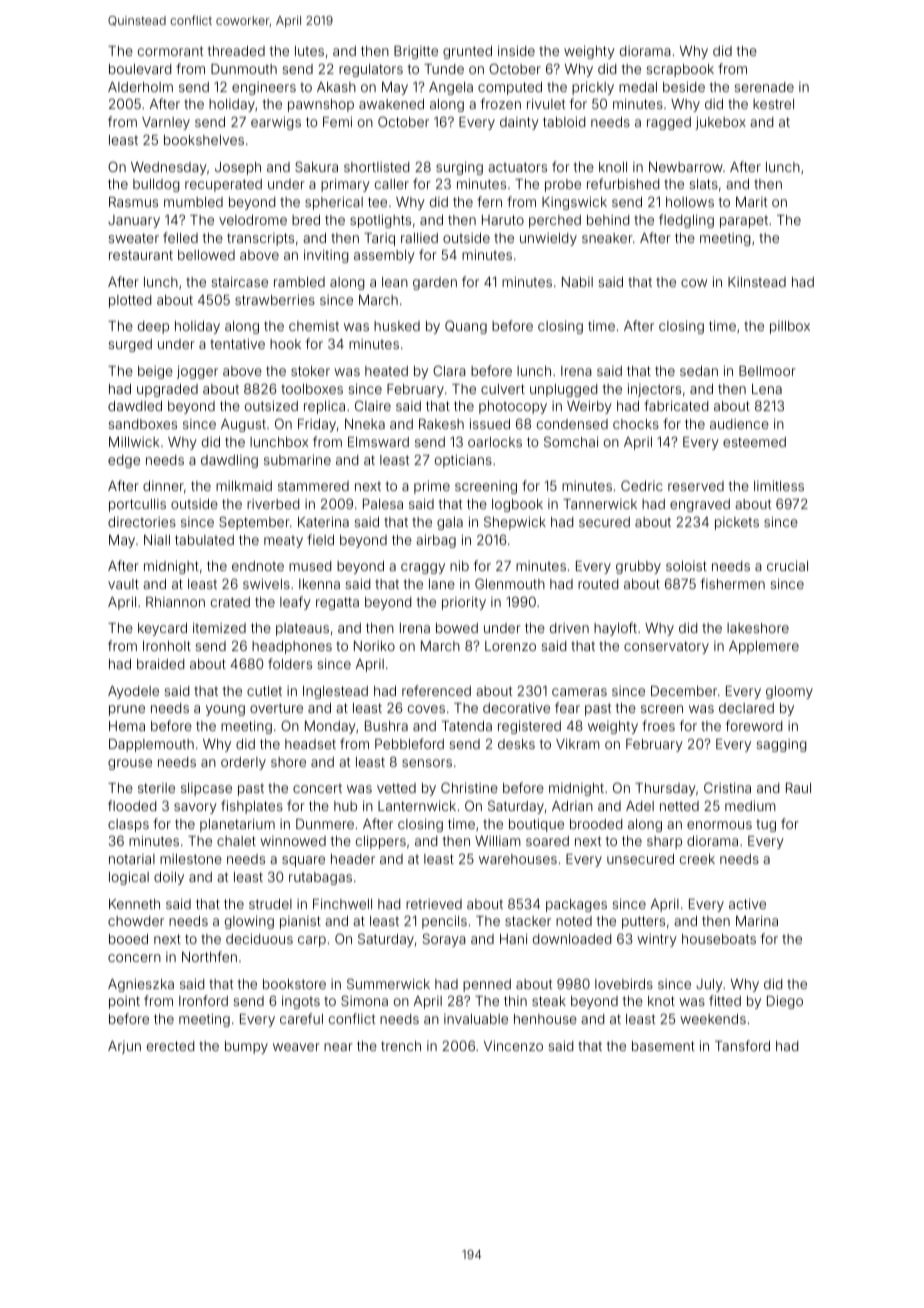  Describe the element at coordinates (317, 425) in the screenshot. I see `Friday` at that location.
